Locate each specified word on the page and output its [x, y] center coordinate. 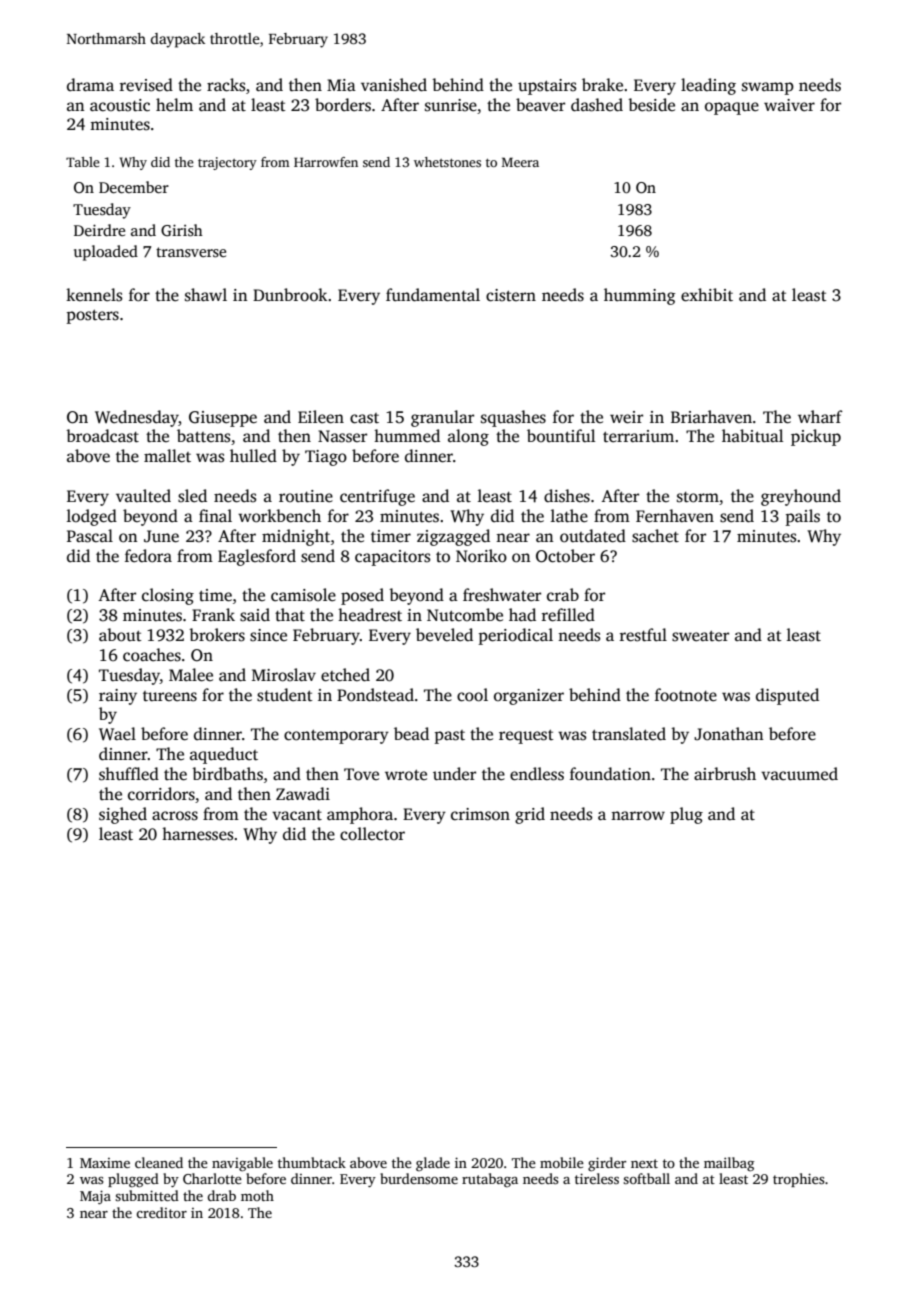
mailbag [729, 1164]
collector [372, 834]
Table [83, 162]
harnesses [197, 834]
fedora [148, 556]
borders [343, 105]
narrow [638, 816]
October [565, 556]
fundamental [433, 295]
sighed [123, 815]
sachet [655, 536]
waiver [789, 105]
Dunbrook [290, 295]
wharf [820, 416]
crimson [480, 814]
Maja [95, 1197]
